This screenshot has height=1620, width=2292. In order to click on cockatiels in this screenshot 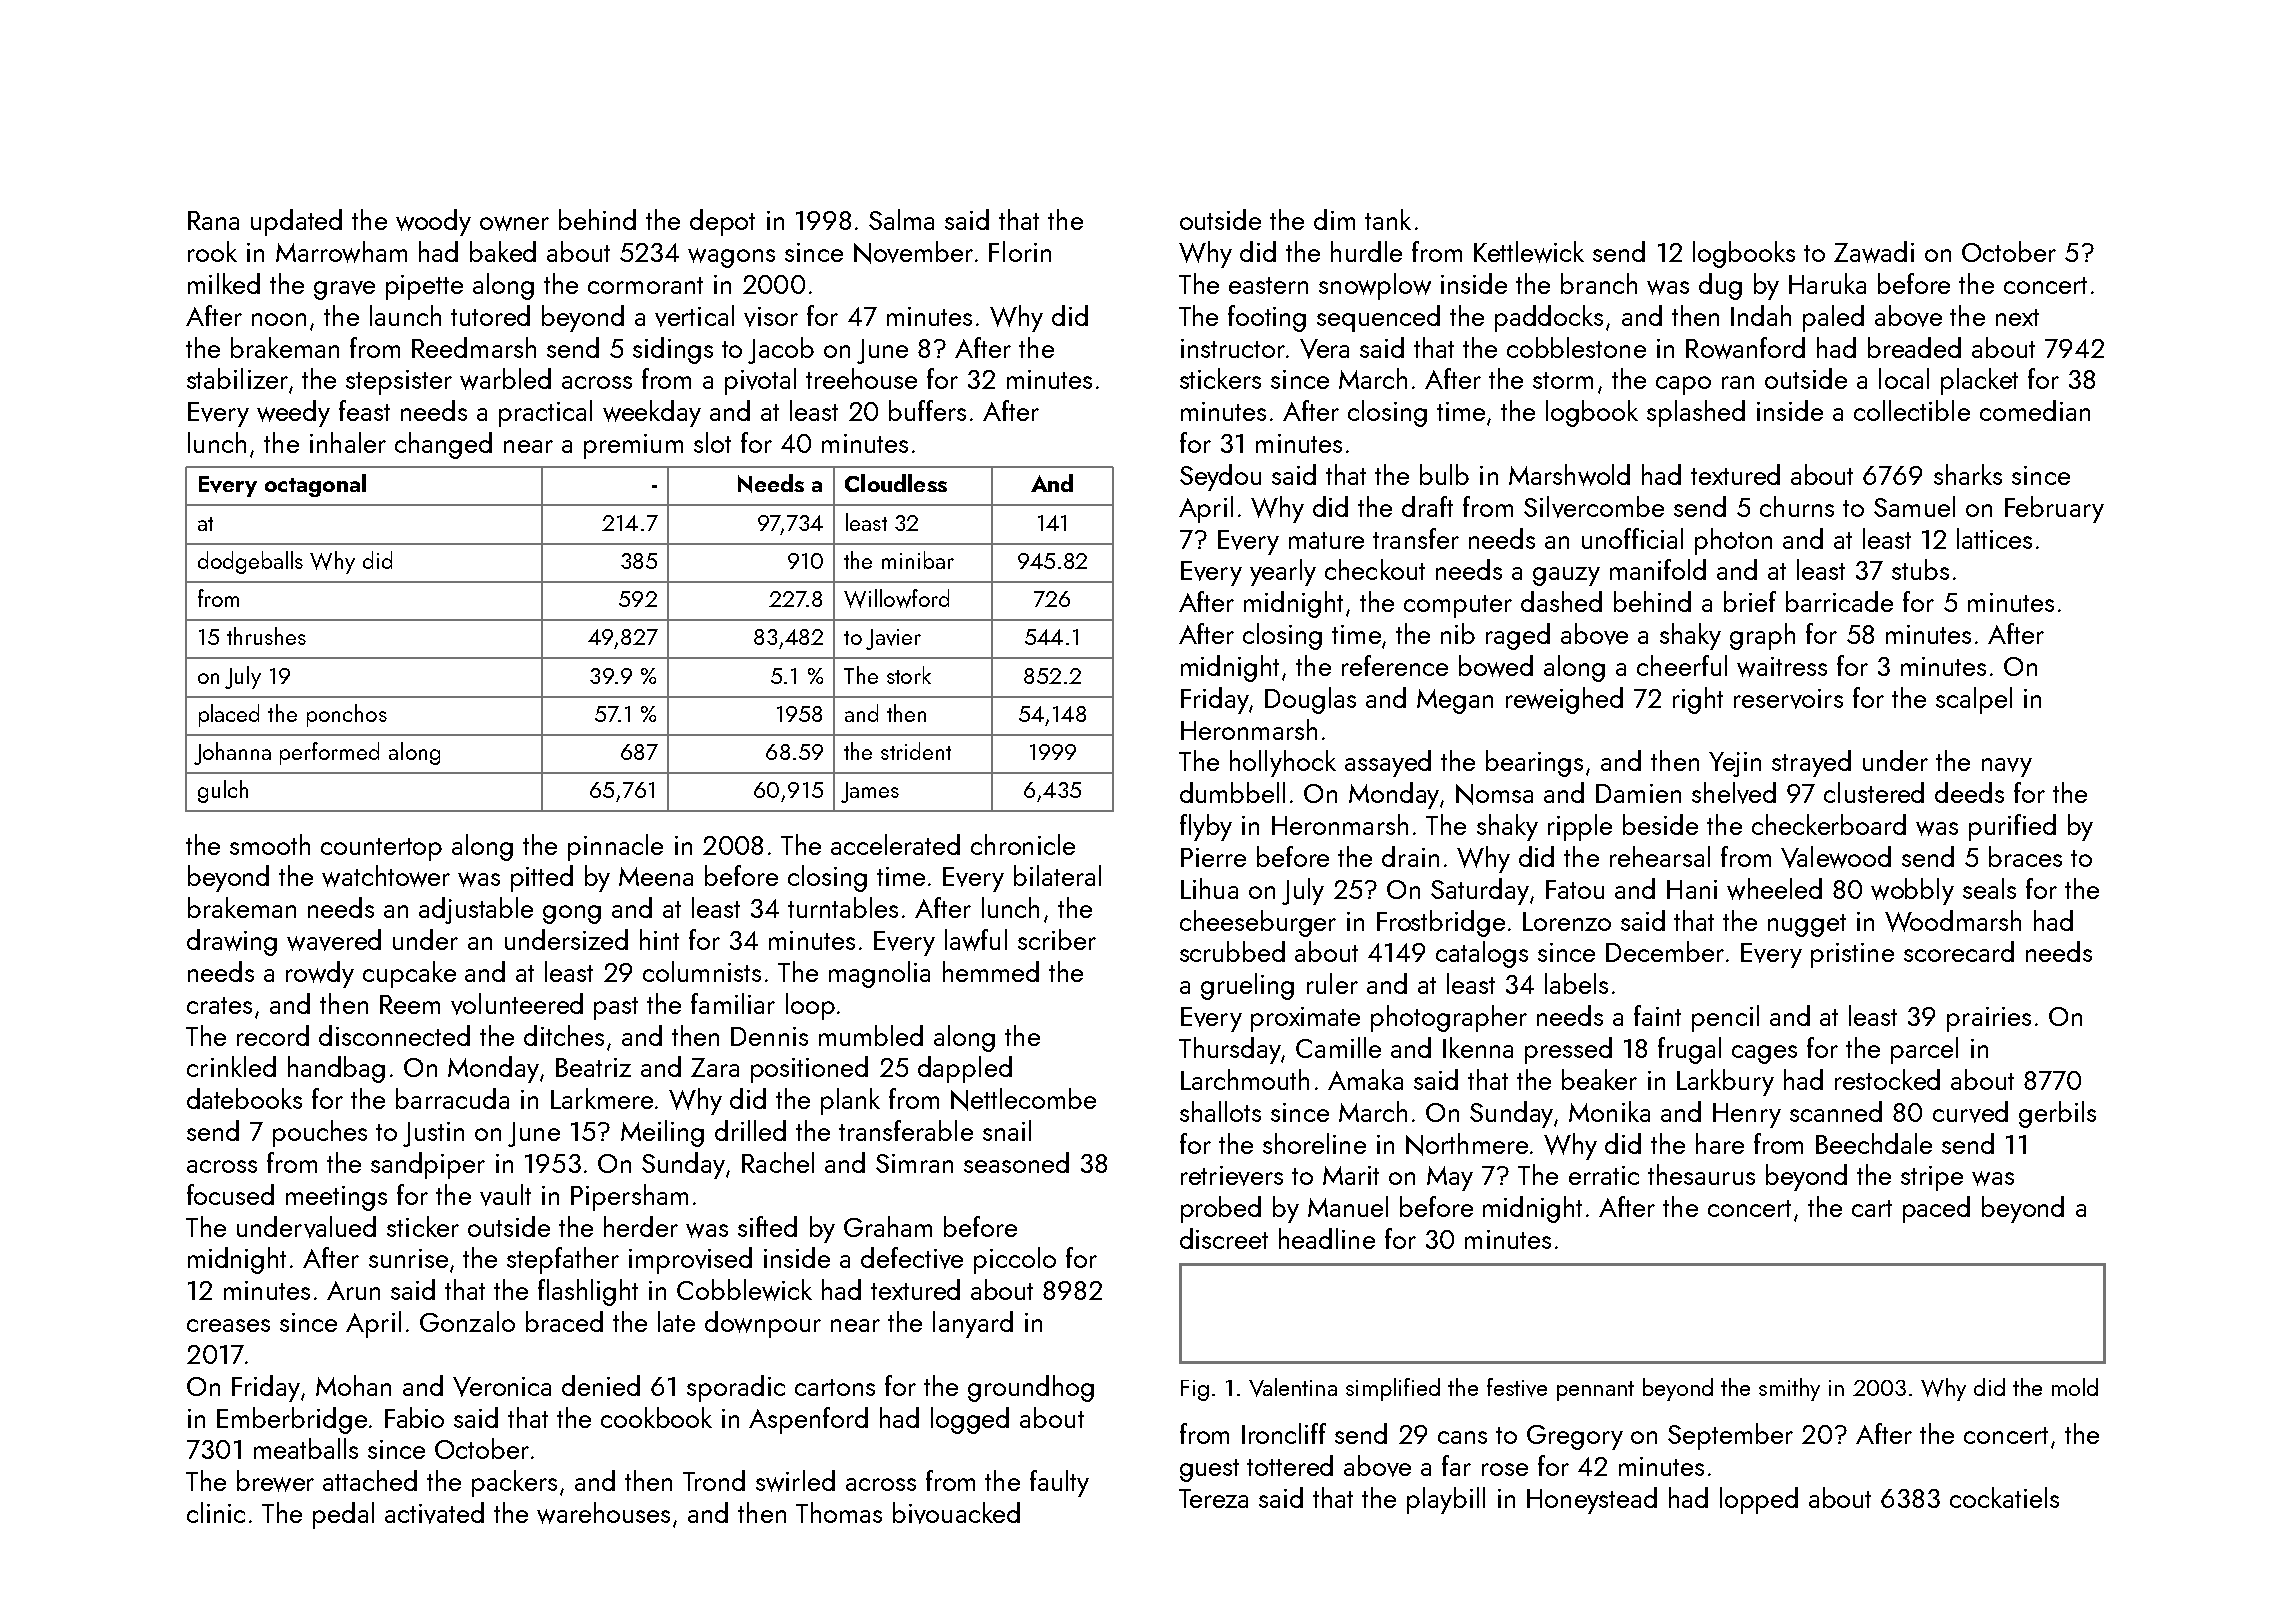, I will do `click(2004, 1497)`.
